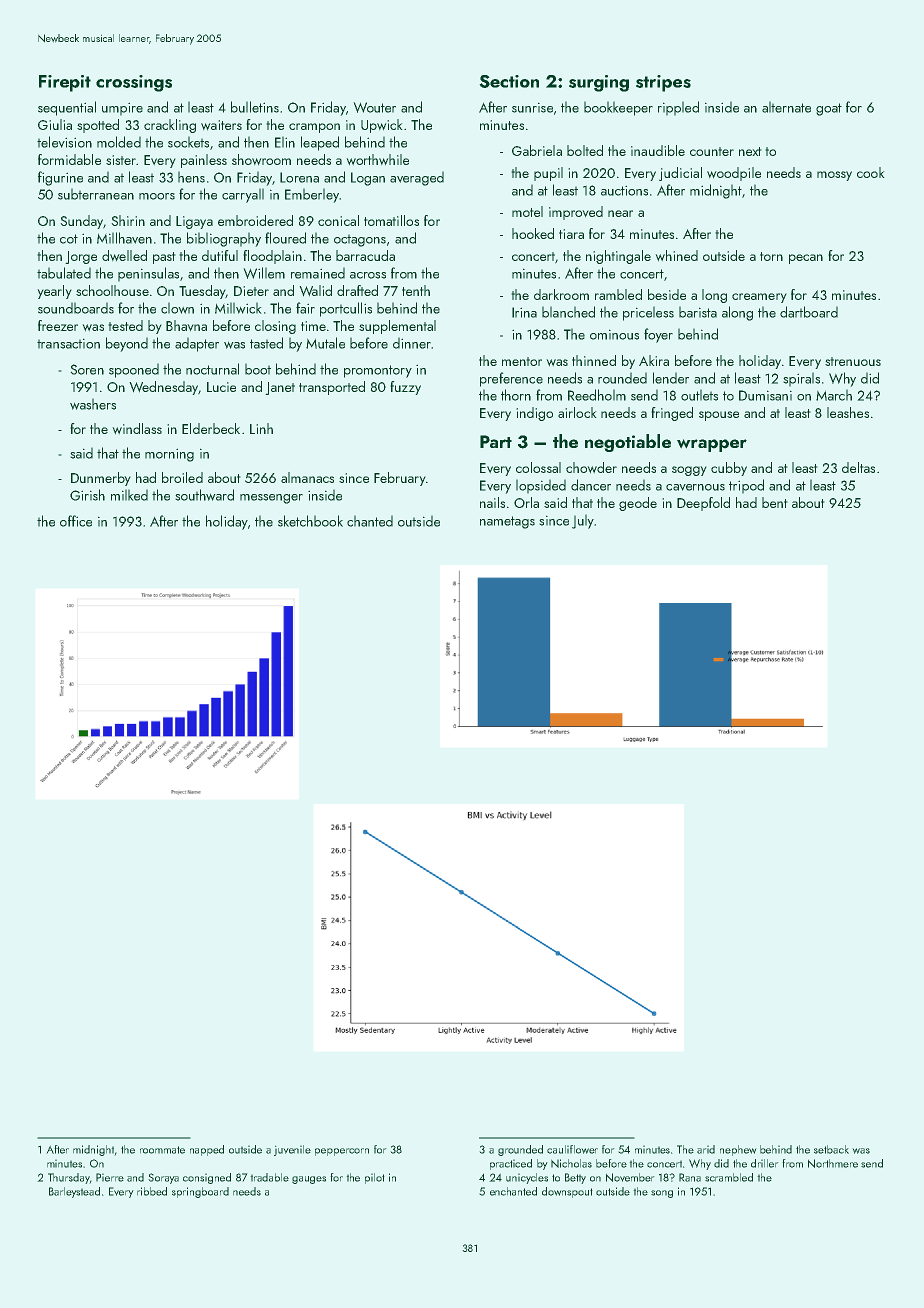 The height and width of the image is (1308, 924). I want to click on setback, so click(831, 1149).
